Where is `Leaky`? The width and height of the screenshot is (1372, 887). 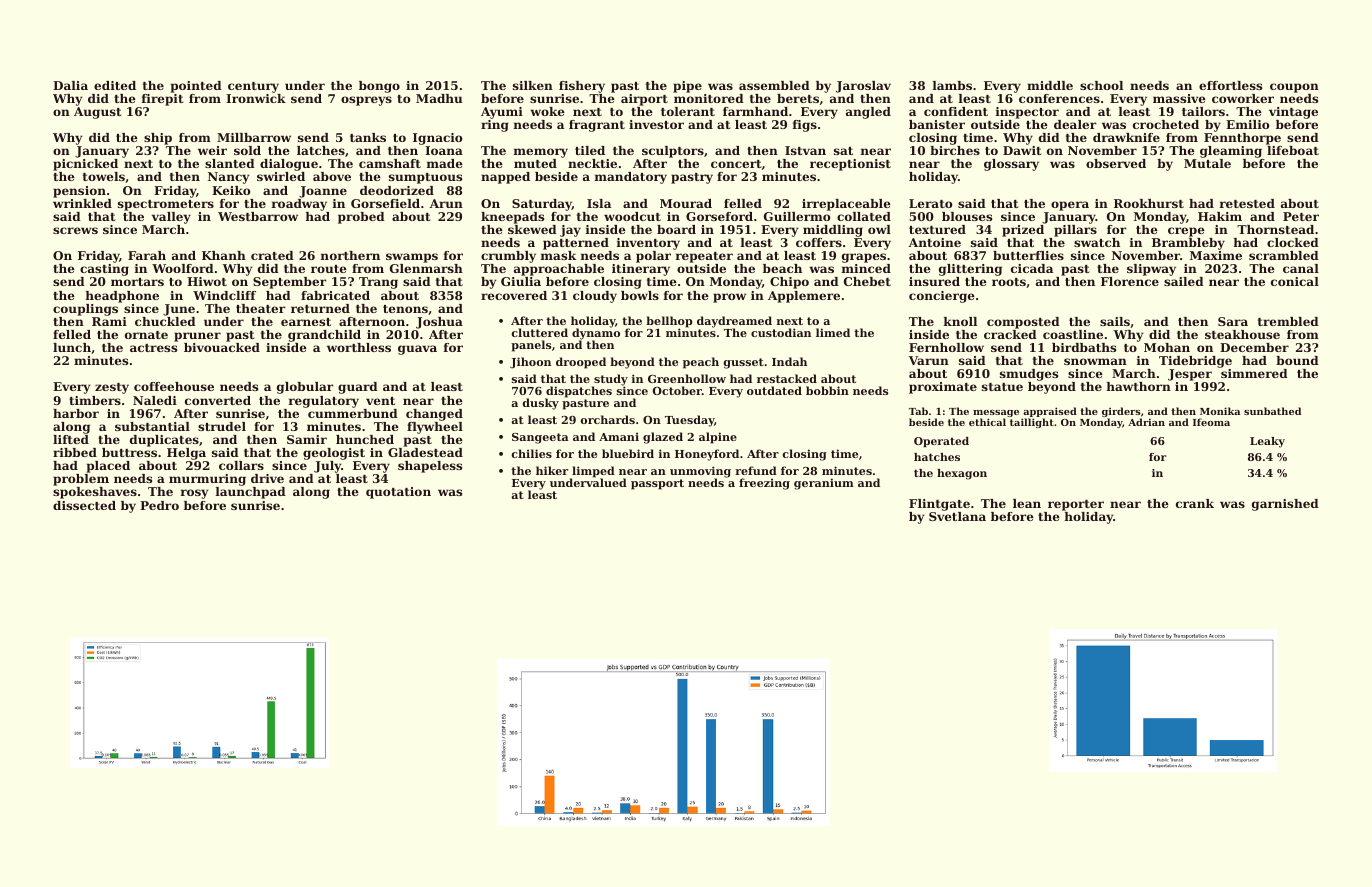
Leaky is located at coordinates (1267, 442).
